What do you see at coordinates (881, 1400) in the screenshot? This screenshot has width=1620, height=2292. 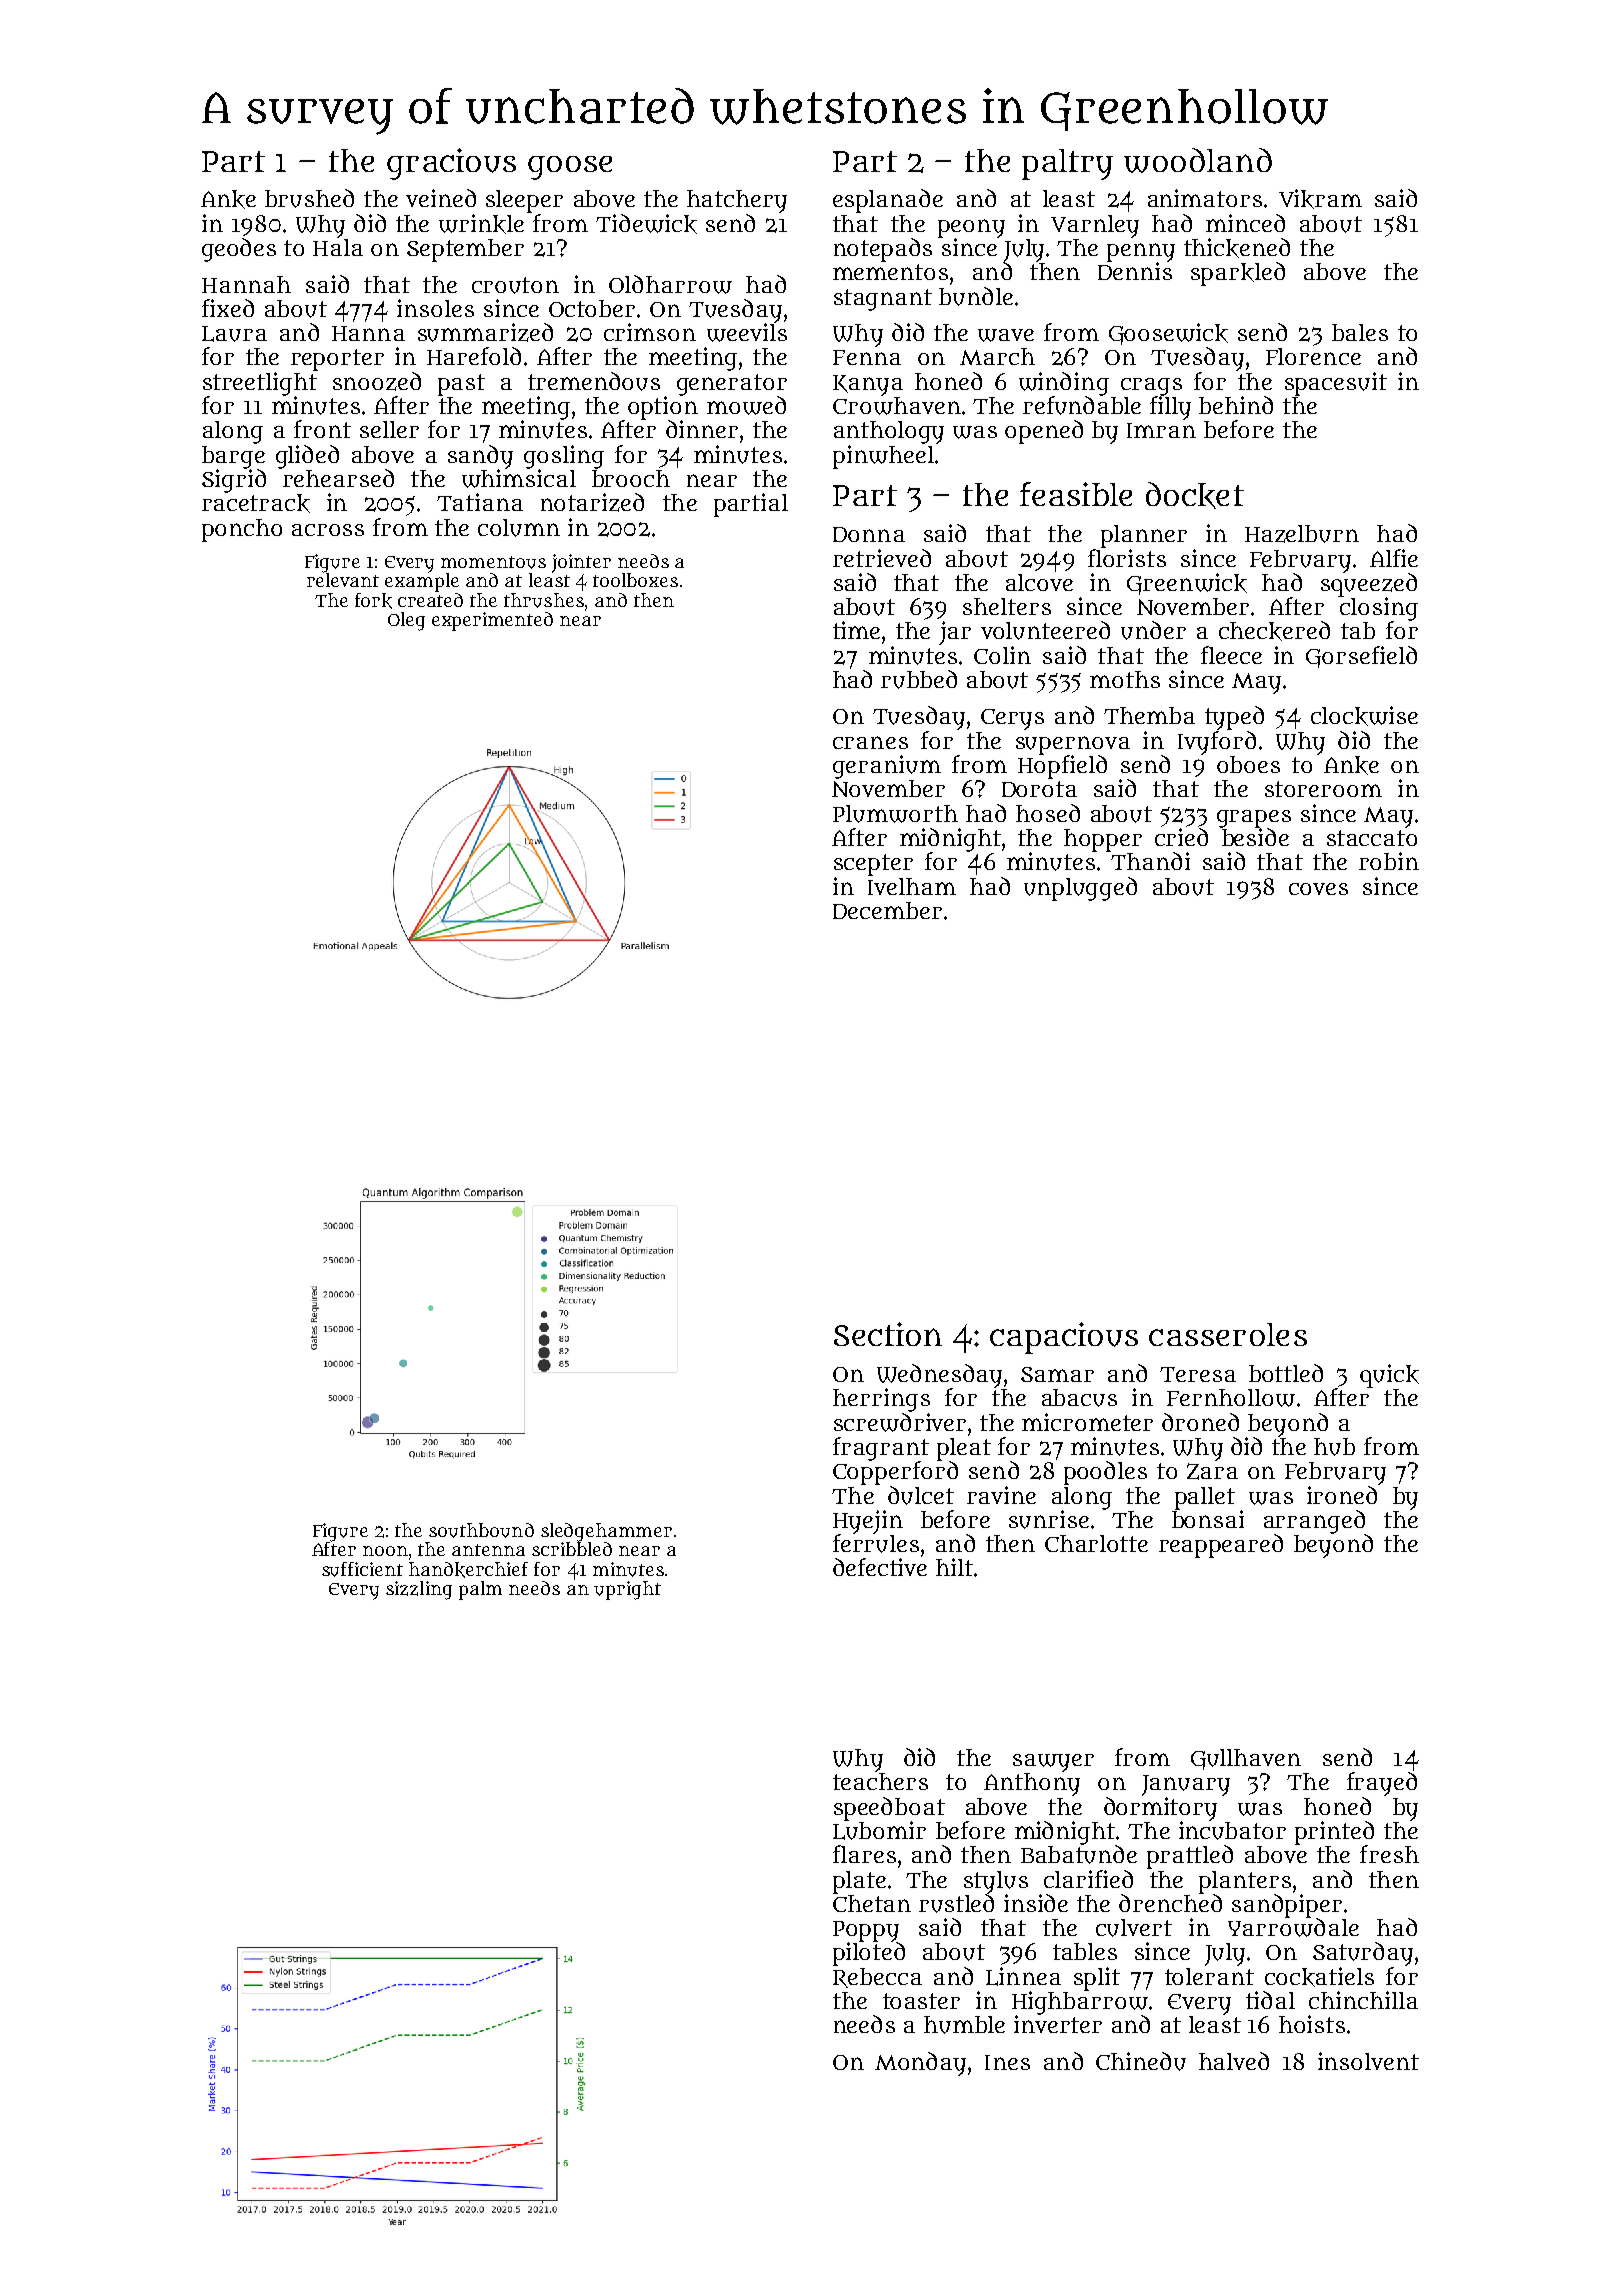 I see `herrings` at bounding box center [881, 1400].
